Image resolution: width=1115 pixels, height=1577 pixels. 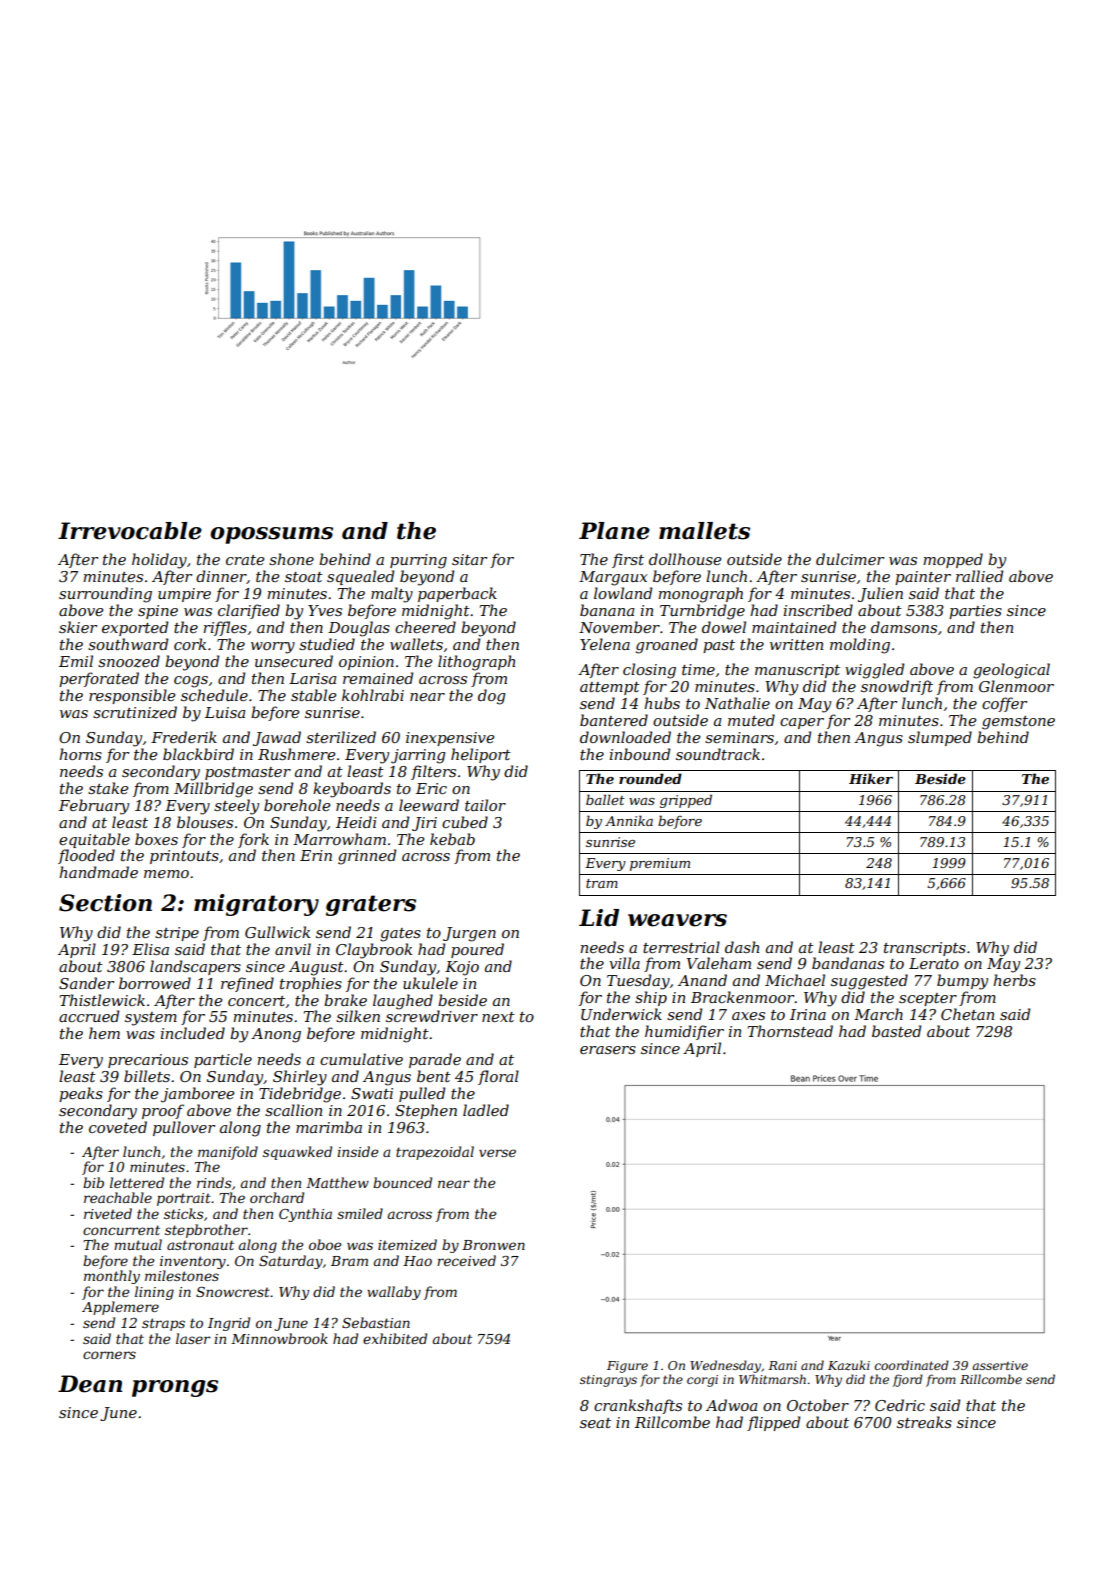 I want to click on painter, so click(x=923, y=578).
